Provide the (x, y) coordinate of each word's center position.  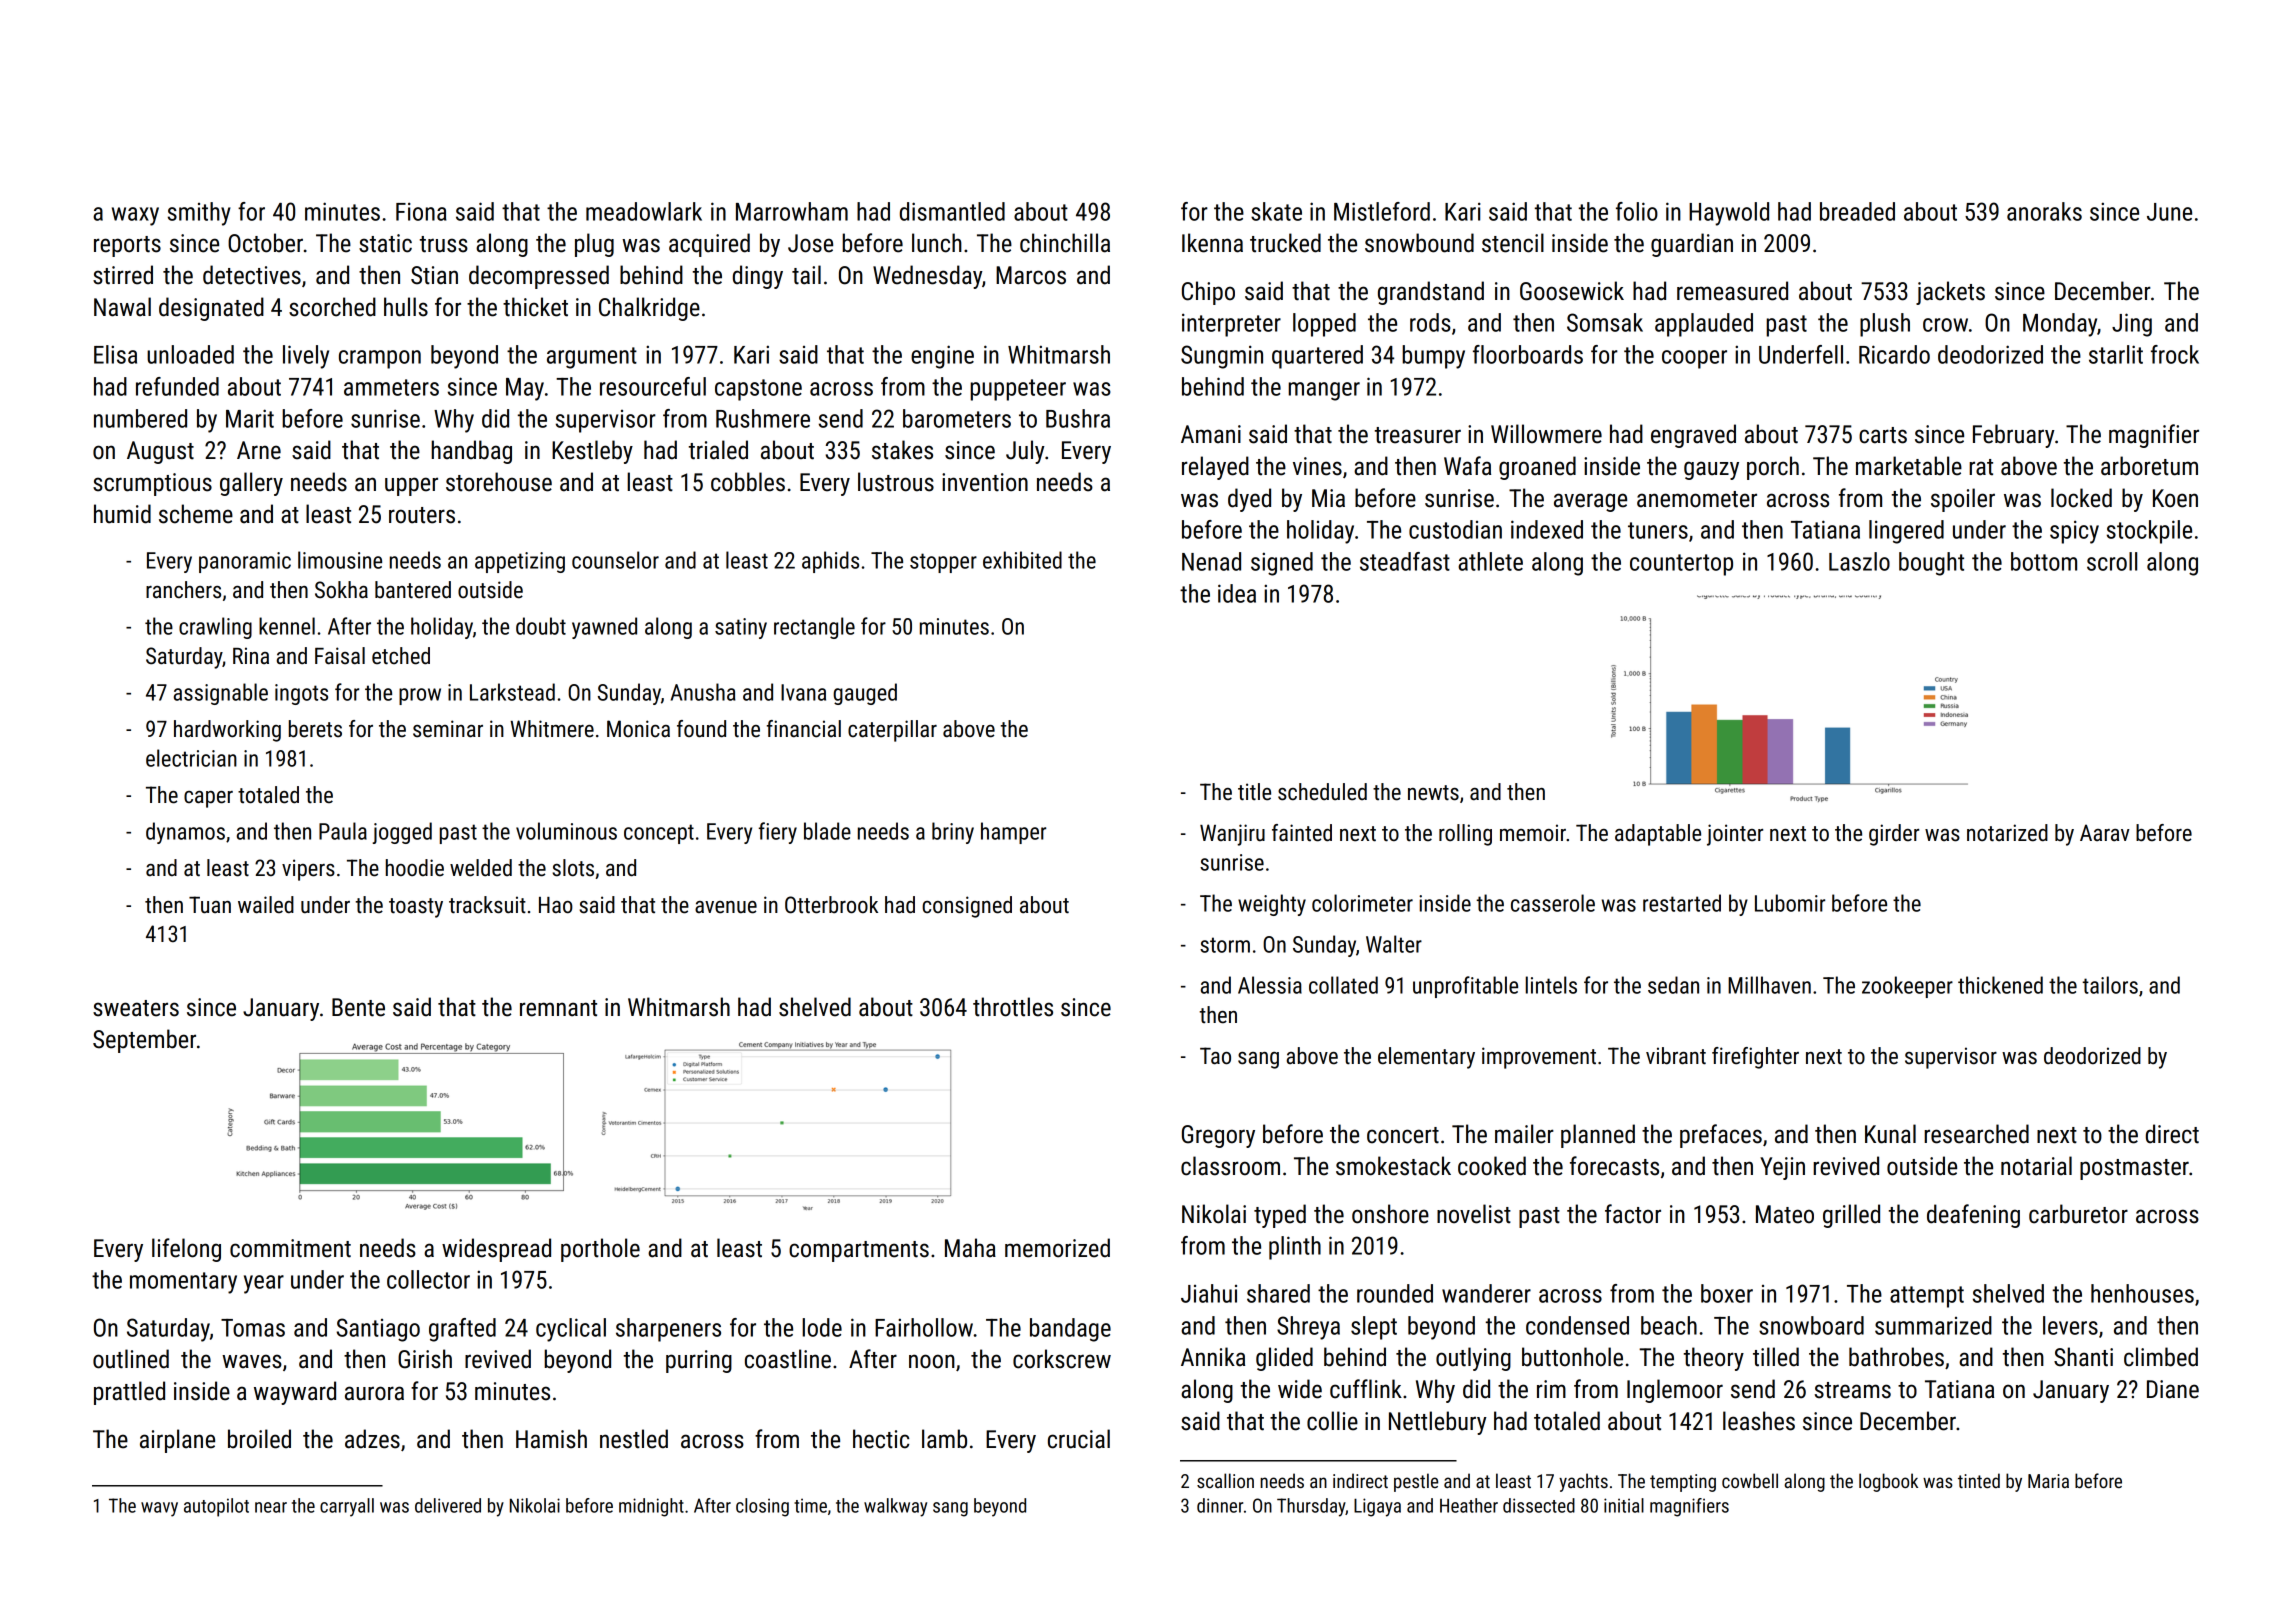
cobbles (748, 482)
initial (1624, 1505)
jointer (1735, 835)
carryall (347, 1507)
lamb (944, 1439)
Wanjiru (1232, 835)
